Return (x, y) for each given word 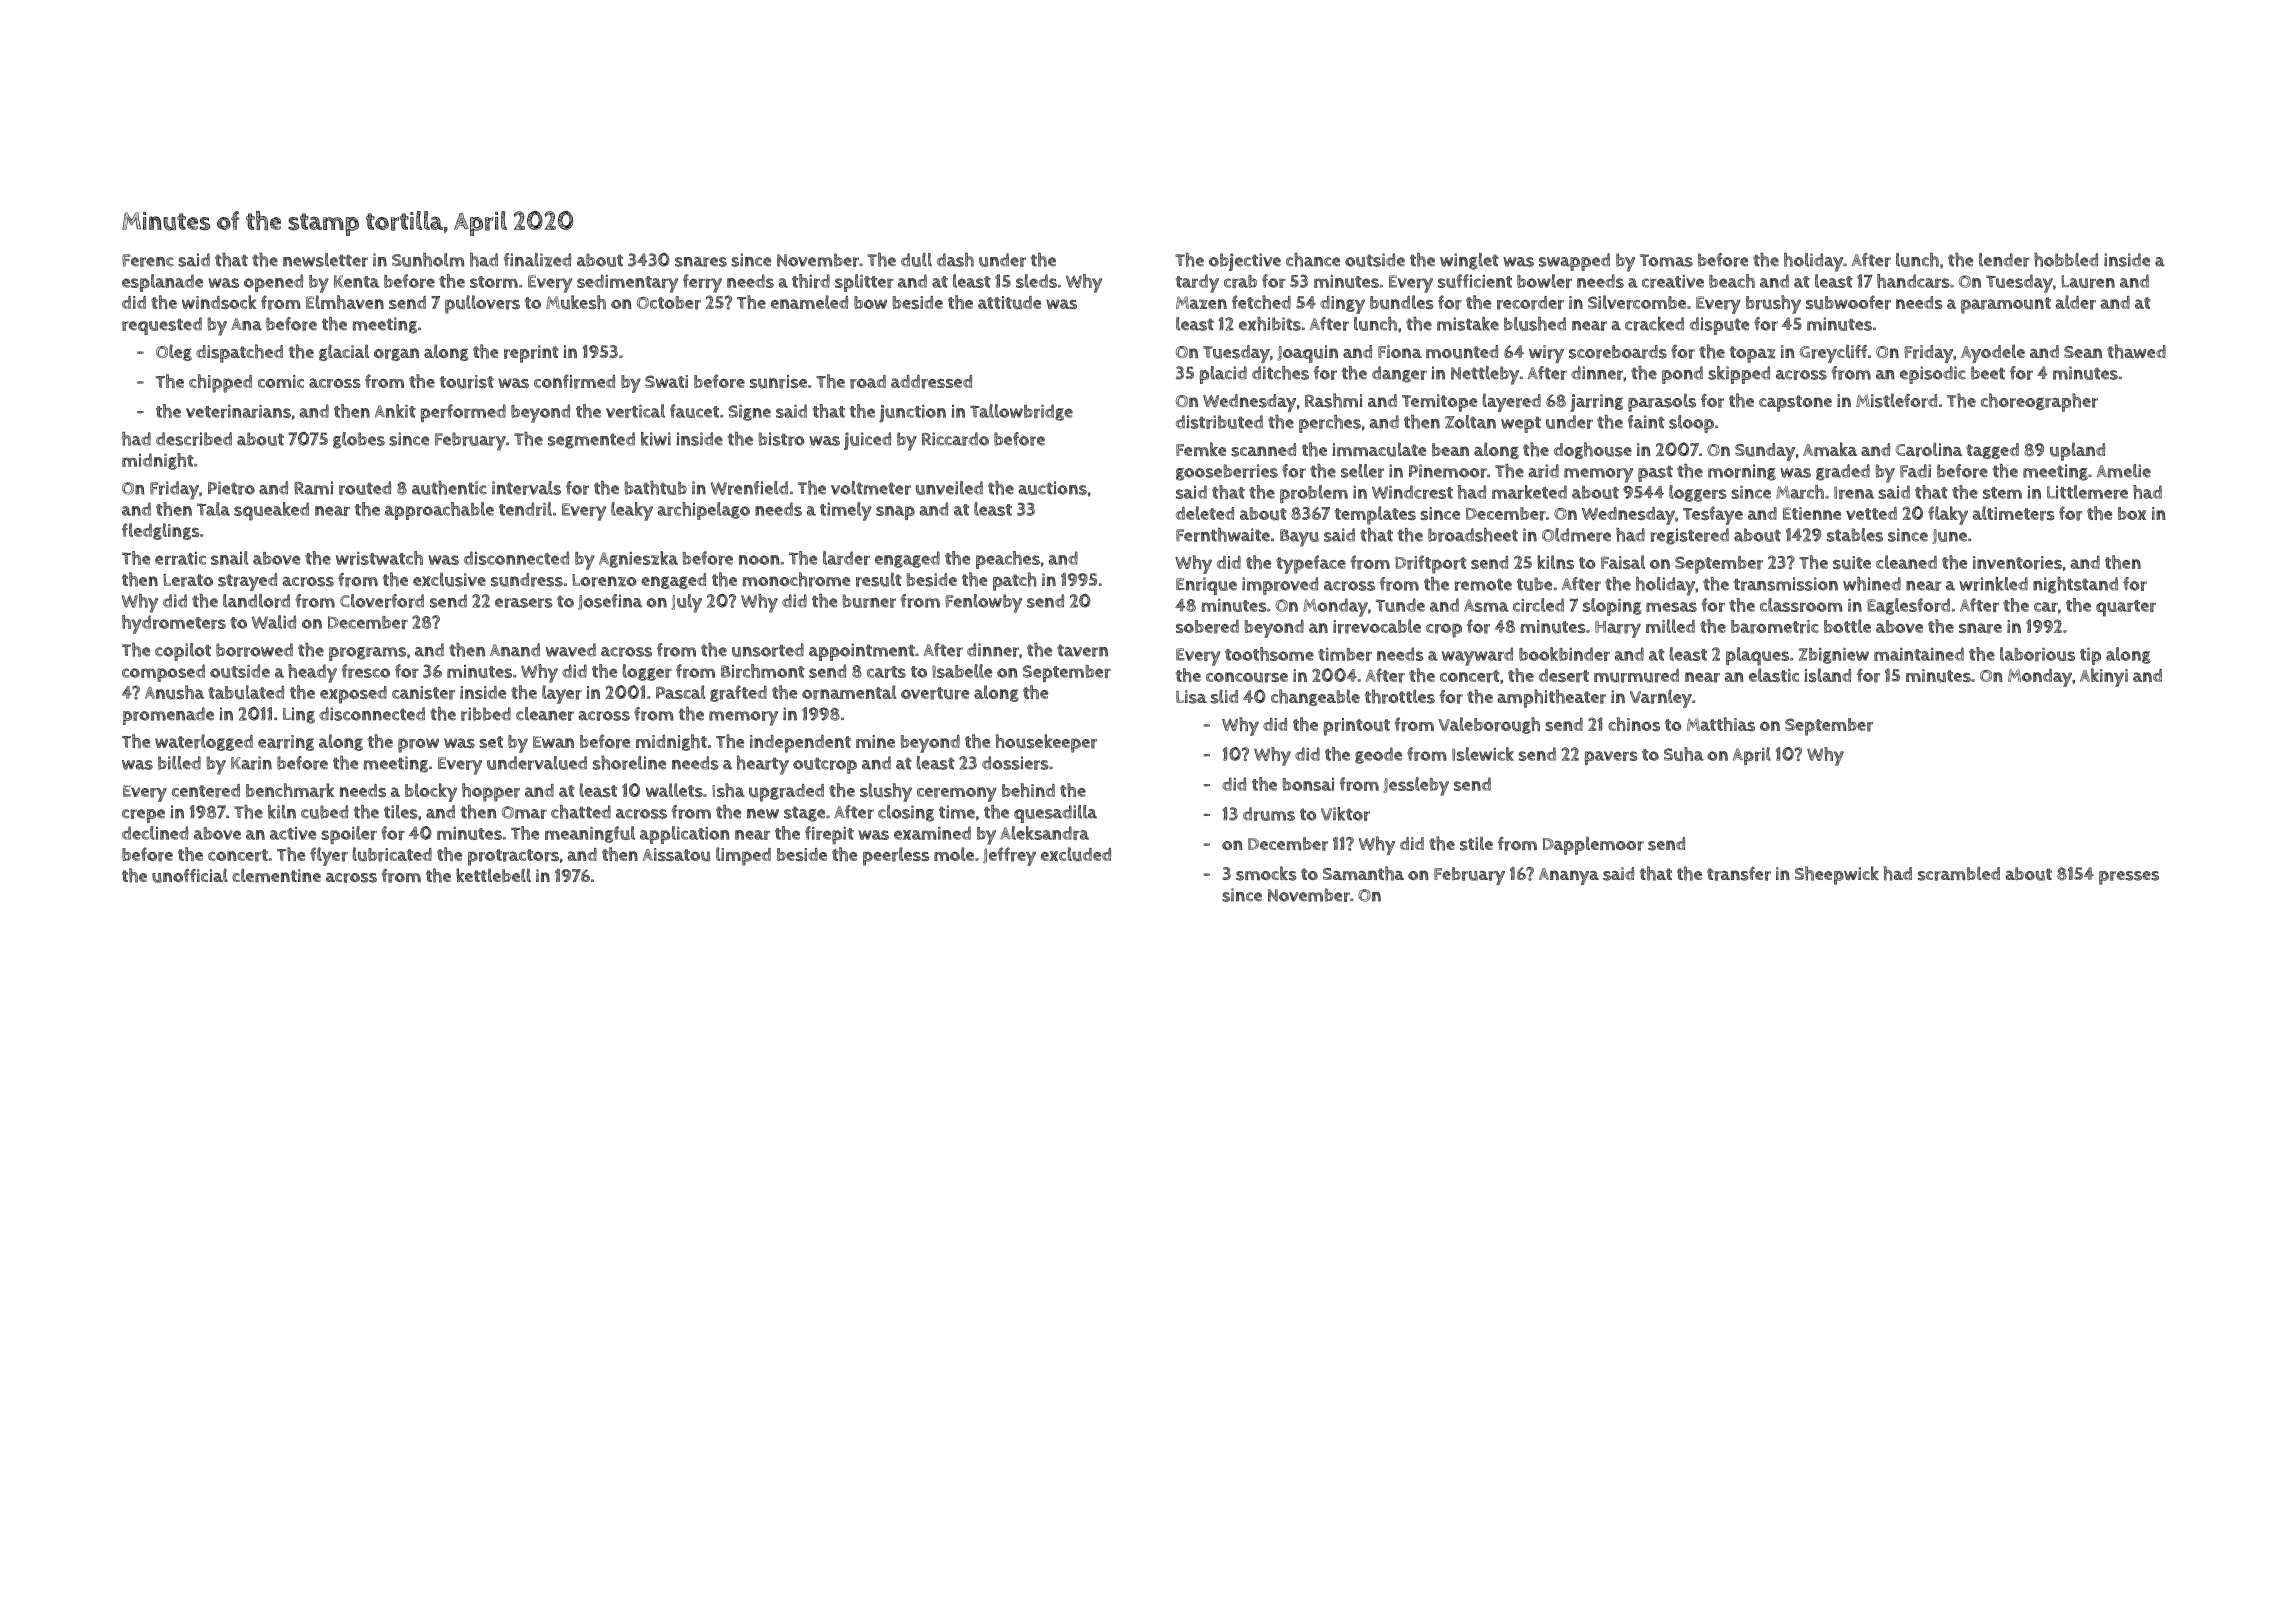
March (1800, 492)
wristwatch (379, 558)
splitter (864, 283)
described (194, 439)
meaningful (590, 834)
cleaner (545, 714)
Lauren (2088, 281)
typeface (1311, 564)
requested (162, 326)
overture (935, 693)
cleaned (1906, 562)
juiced (867, 441)
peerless (896, 856)
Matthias (1721, 724)
